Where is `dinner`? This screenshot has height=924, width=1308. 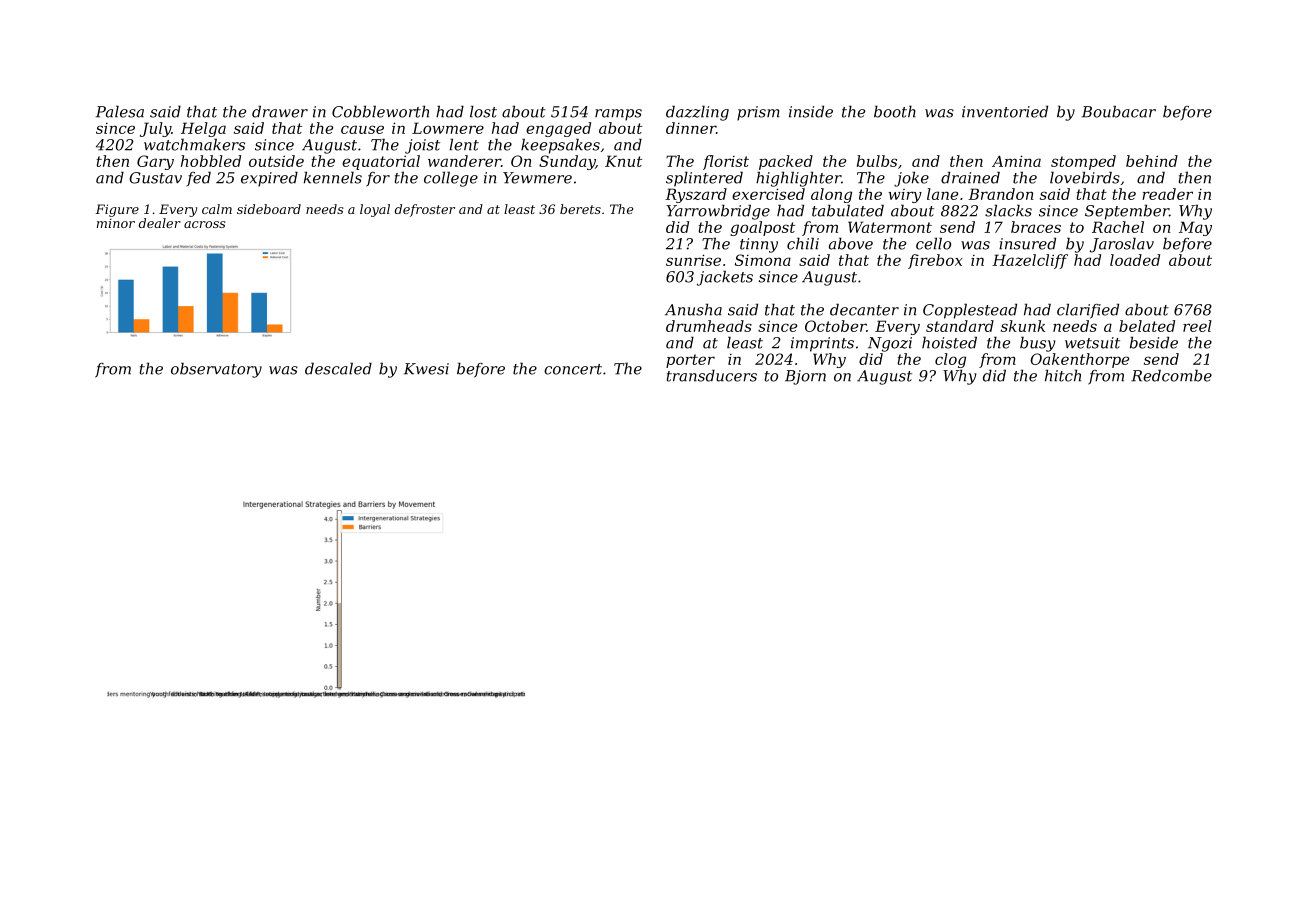 dinner is located at coordinates (691, 128).
